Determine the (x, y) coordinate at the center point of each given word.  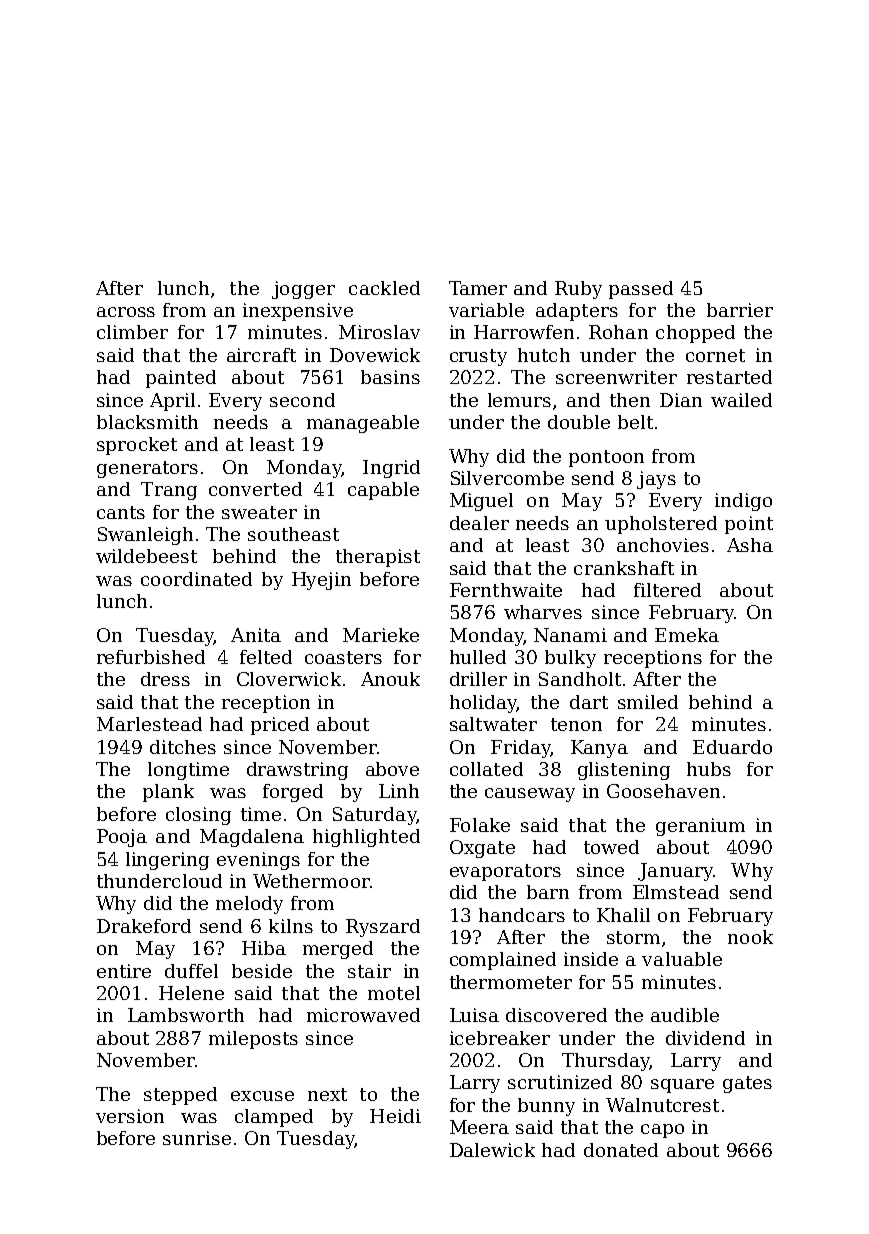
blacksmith (147, 422)
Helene (191, 993)
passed (641, 290)
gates (747, 1084)
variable (486, 310)
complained (503, 961)
